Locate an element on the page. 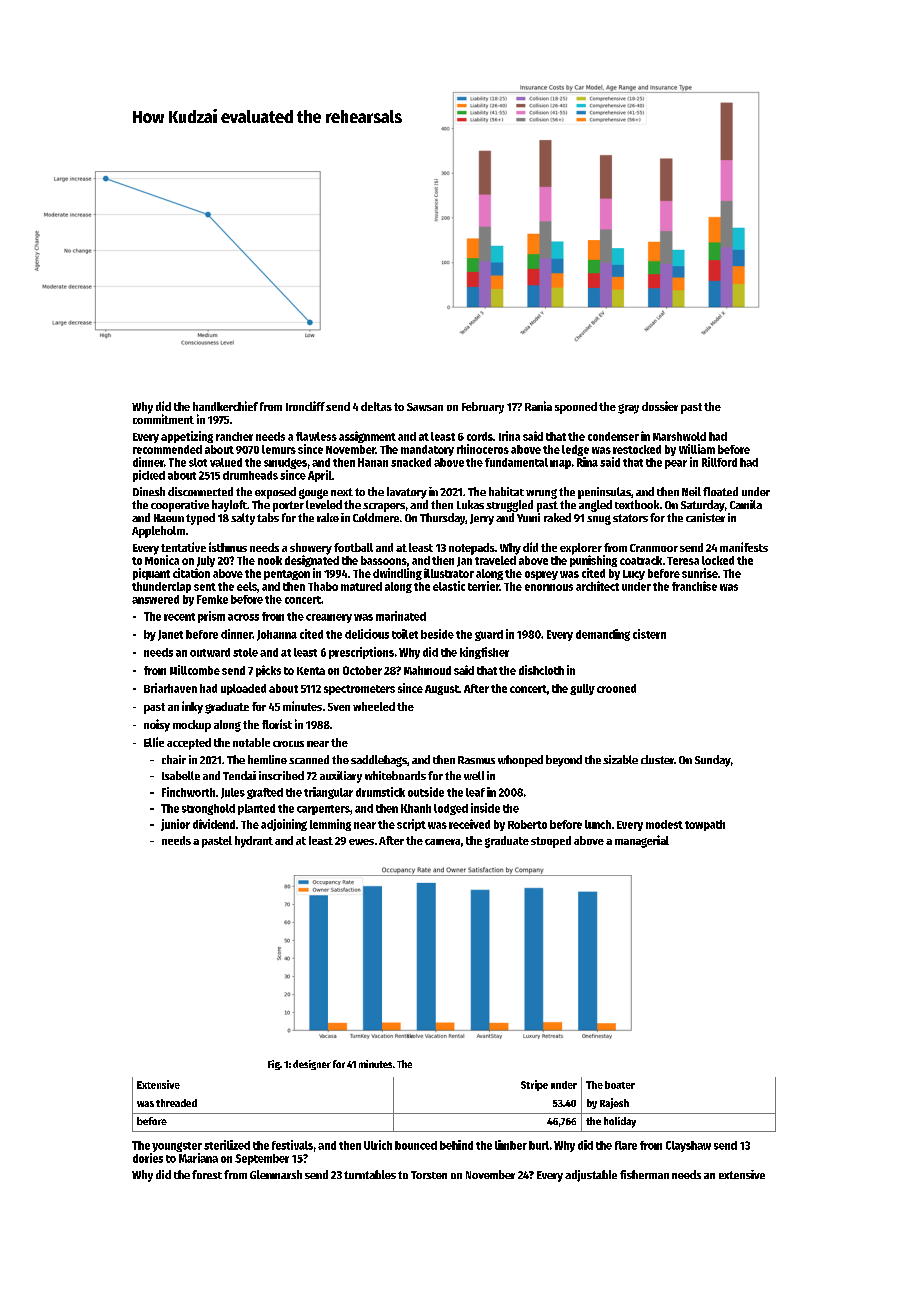 The width and height of the page is (908, 1316). Glenmarsh is located at coordinates (276, 1174).
